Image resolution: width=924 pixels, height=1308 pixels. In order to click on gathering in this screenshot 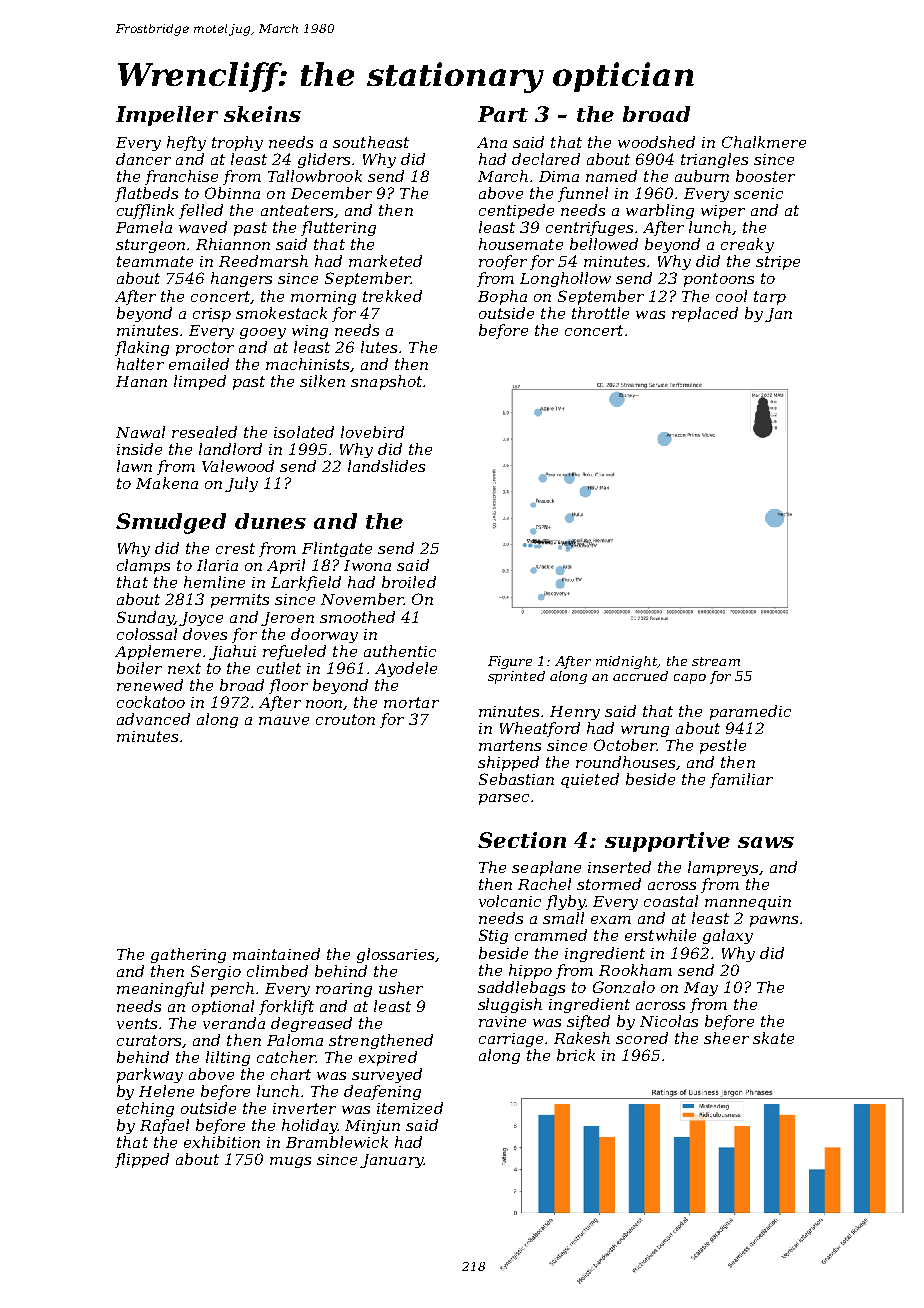, I will do `click(188, 955)`.
